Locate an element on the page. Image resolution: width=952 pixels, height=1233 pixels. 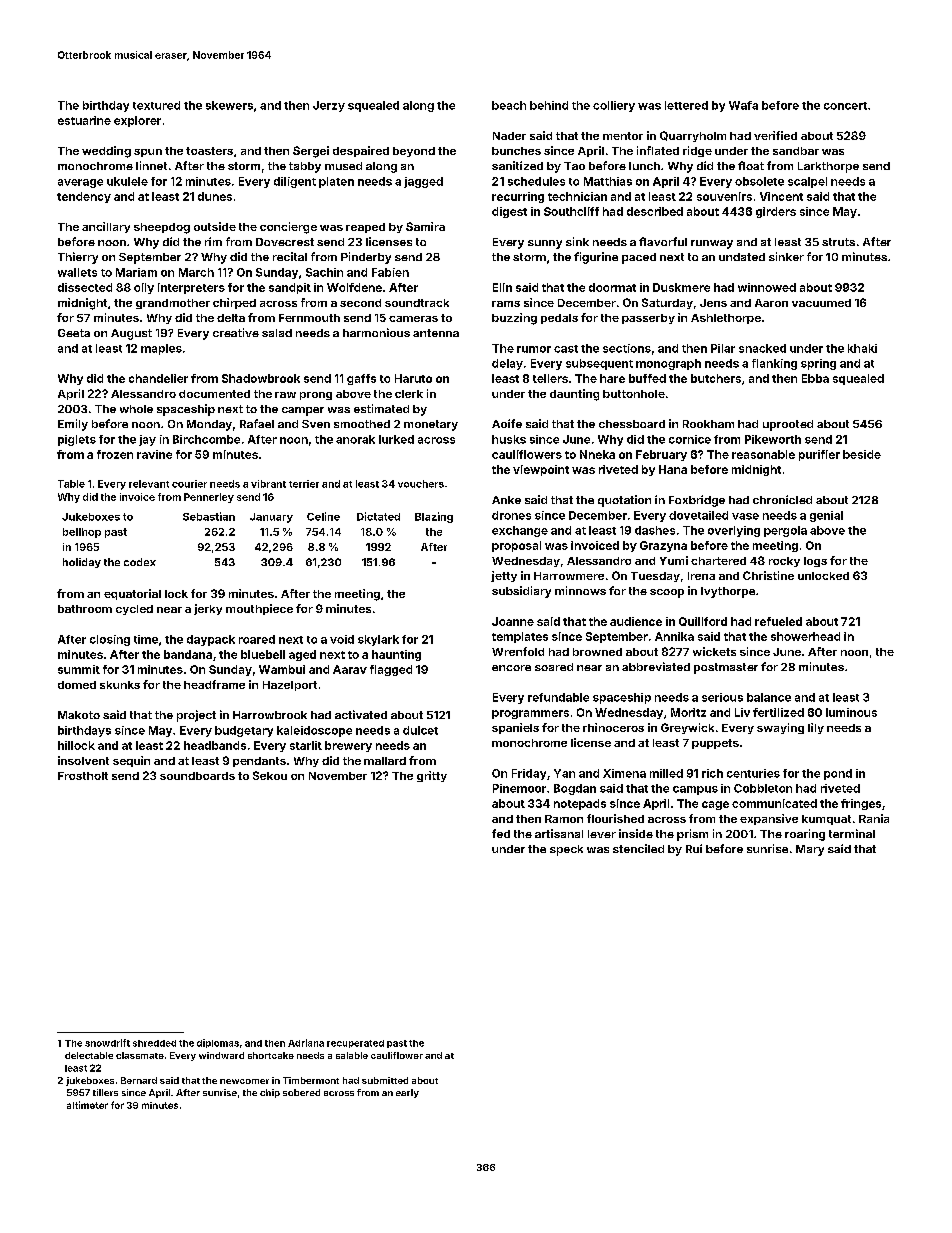
logs is located at coordinates (815, 562).
